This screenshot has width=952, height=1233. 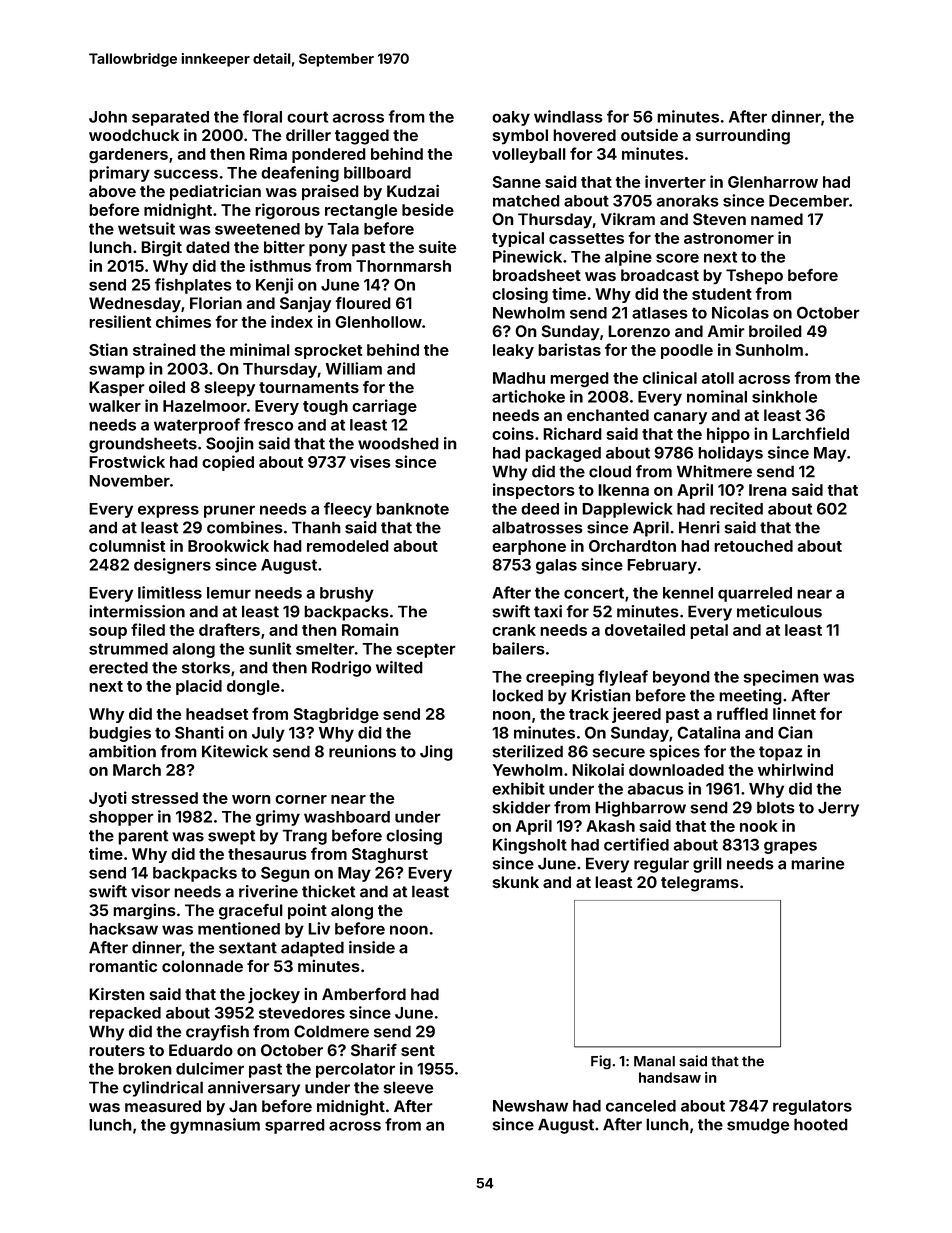 I want to click on enchanted, so click(x=608, y=415).
